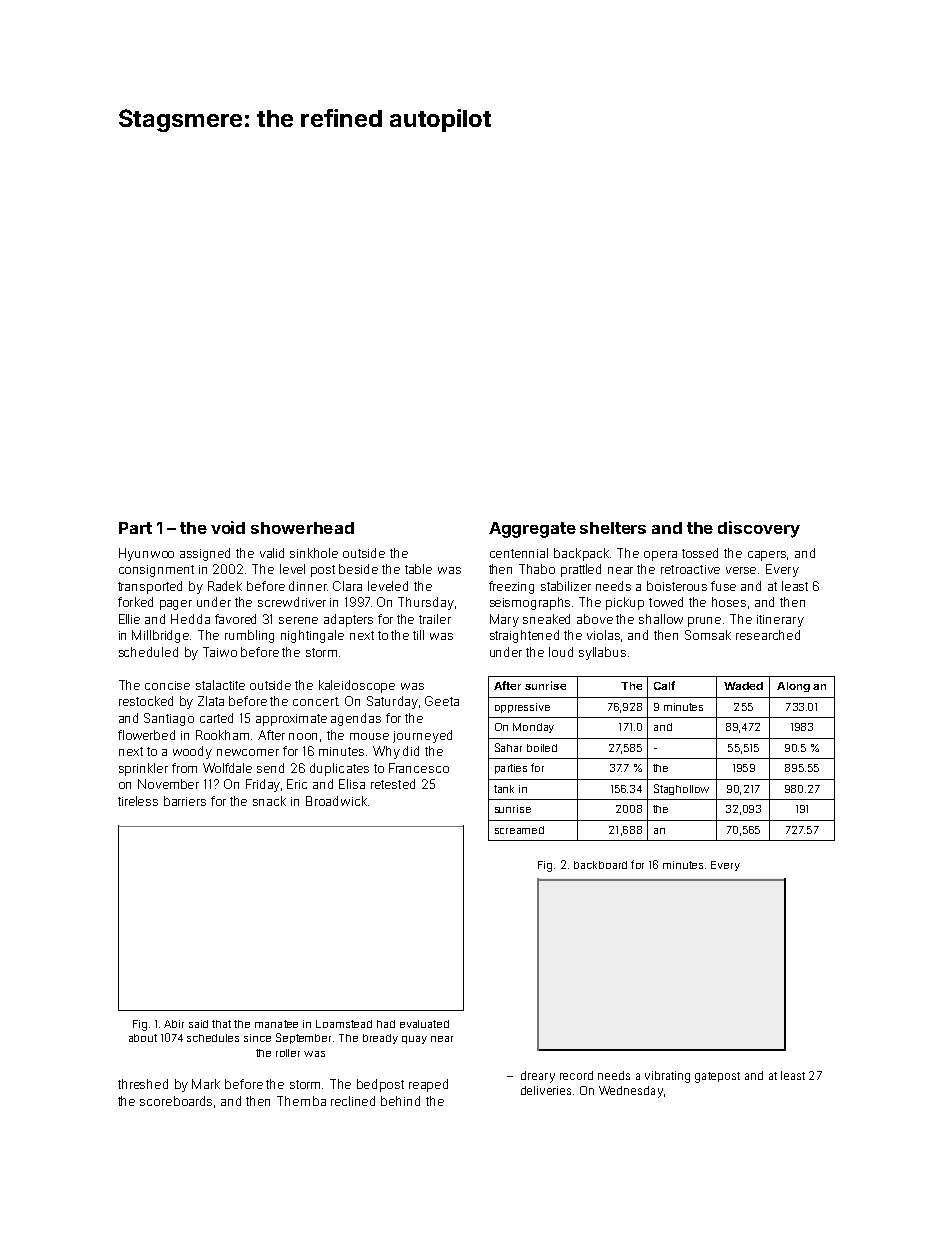  What do you see at coordinates (167, 685) in the document?
I see `concise` at bounding box center [167, 685].
